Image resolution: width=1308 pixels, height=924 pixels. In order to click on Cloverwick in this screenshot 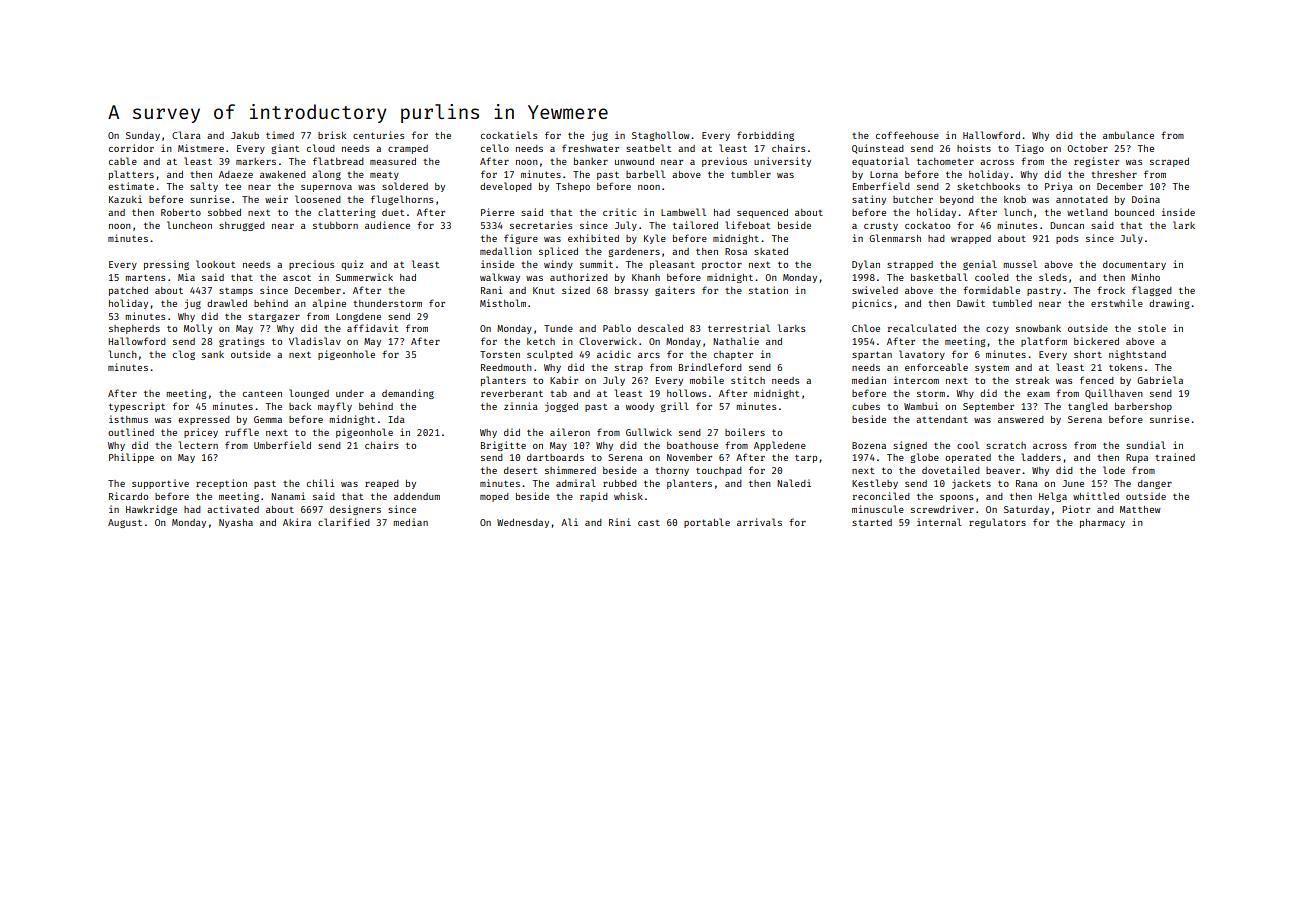, I will do `click(608, 341)`.
